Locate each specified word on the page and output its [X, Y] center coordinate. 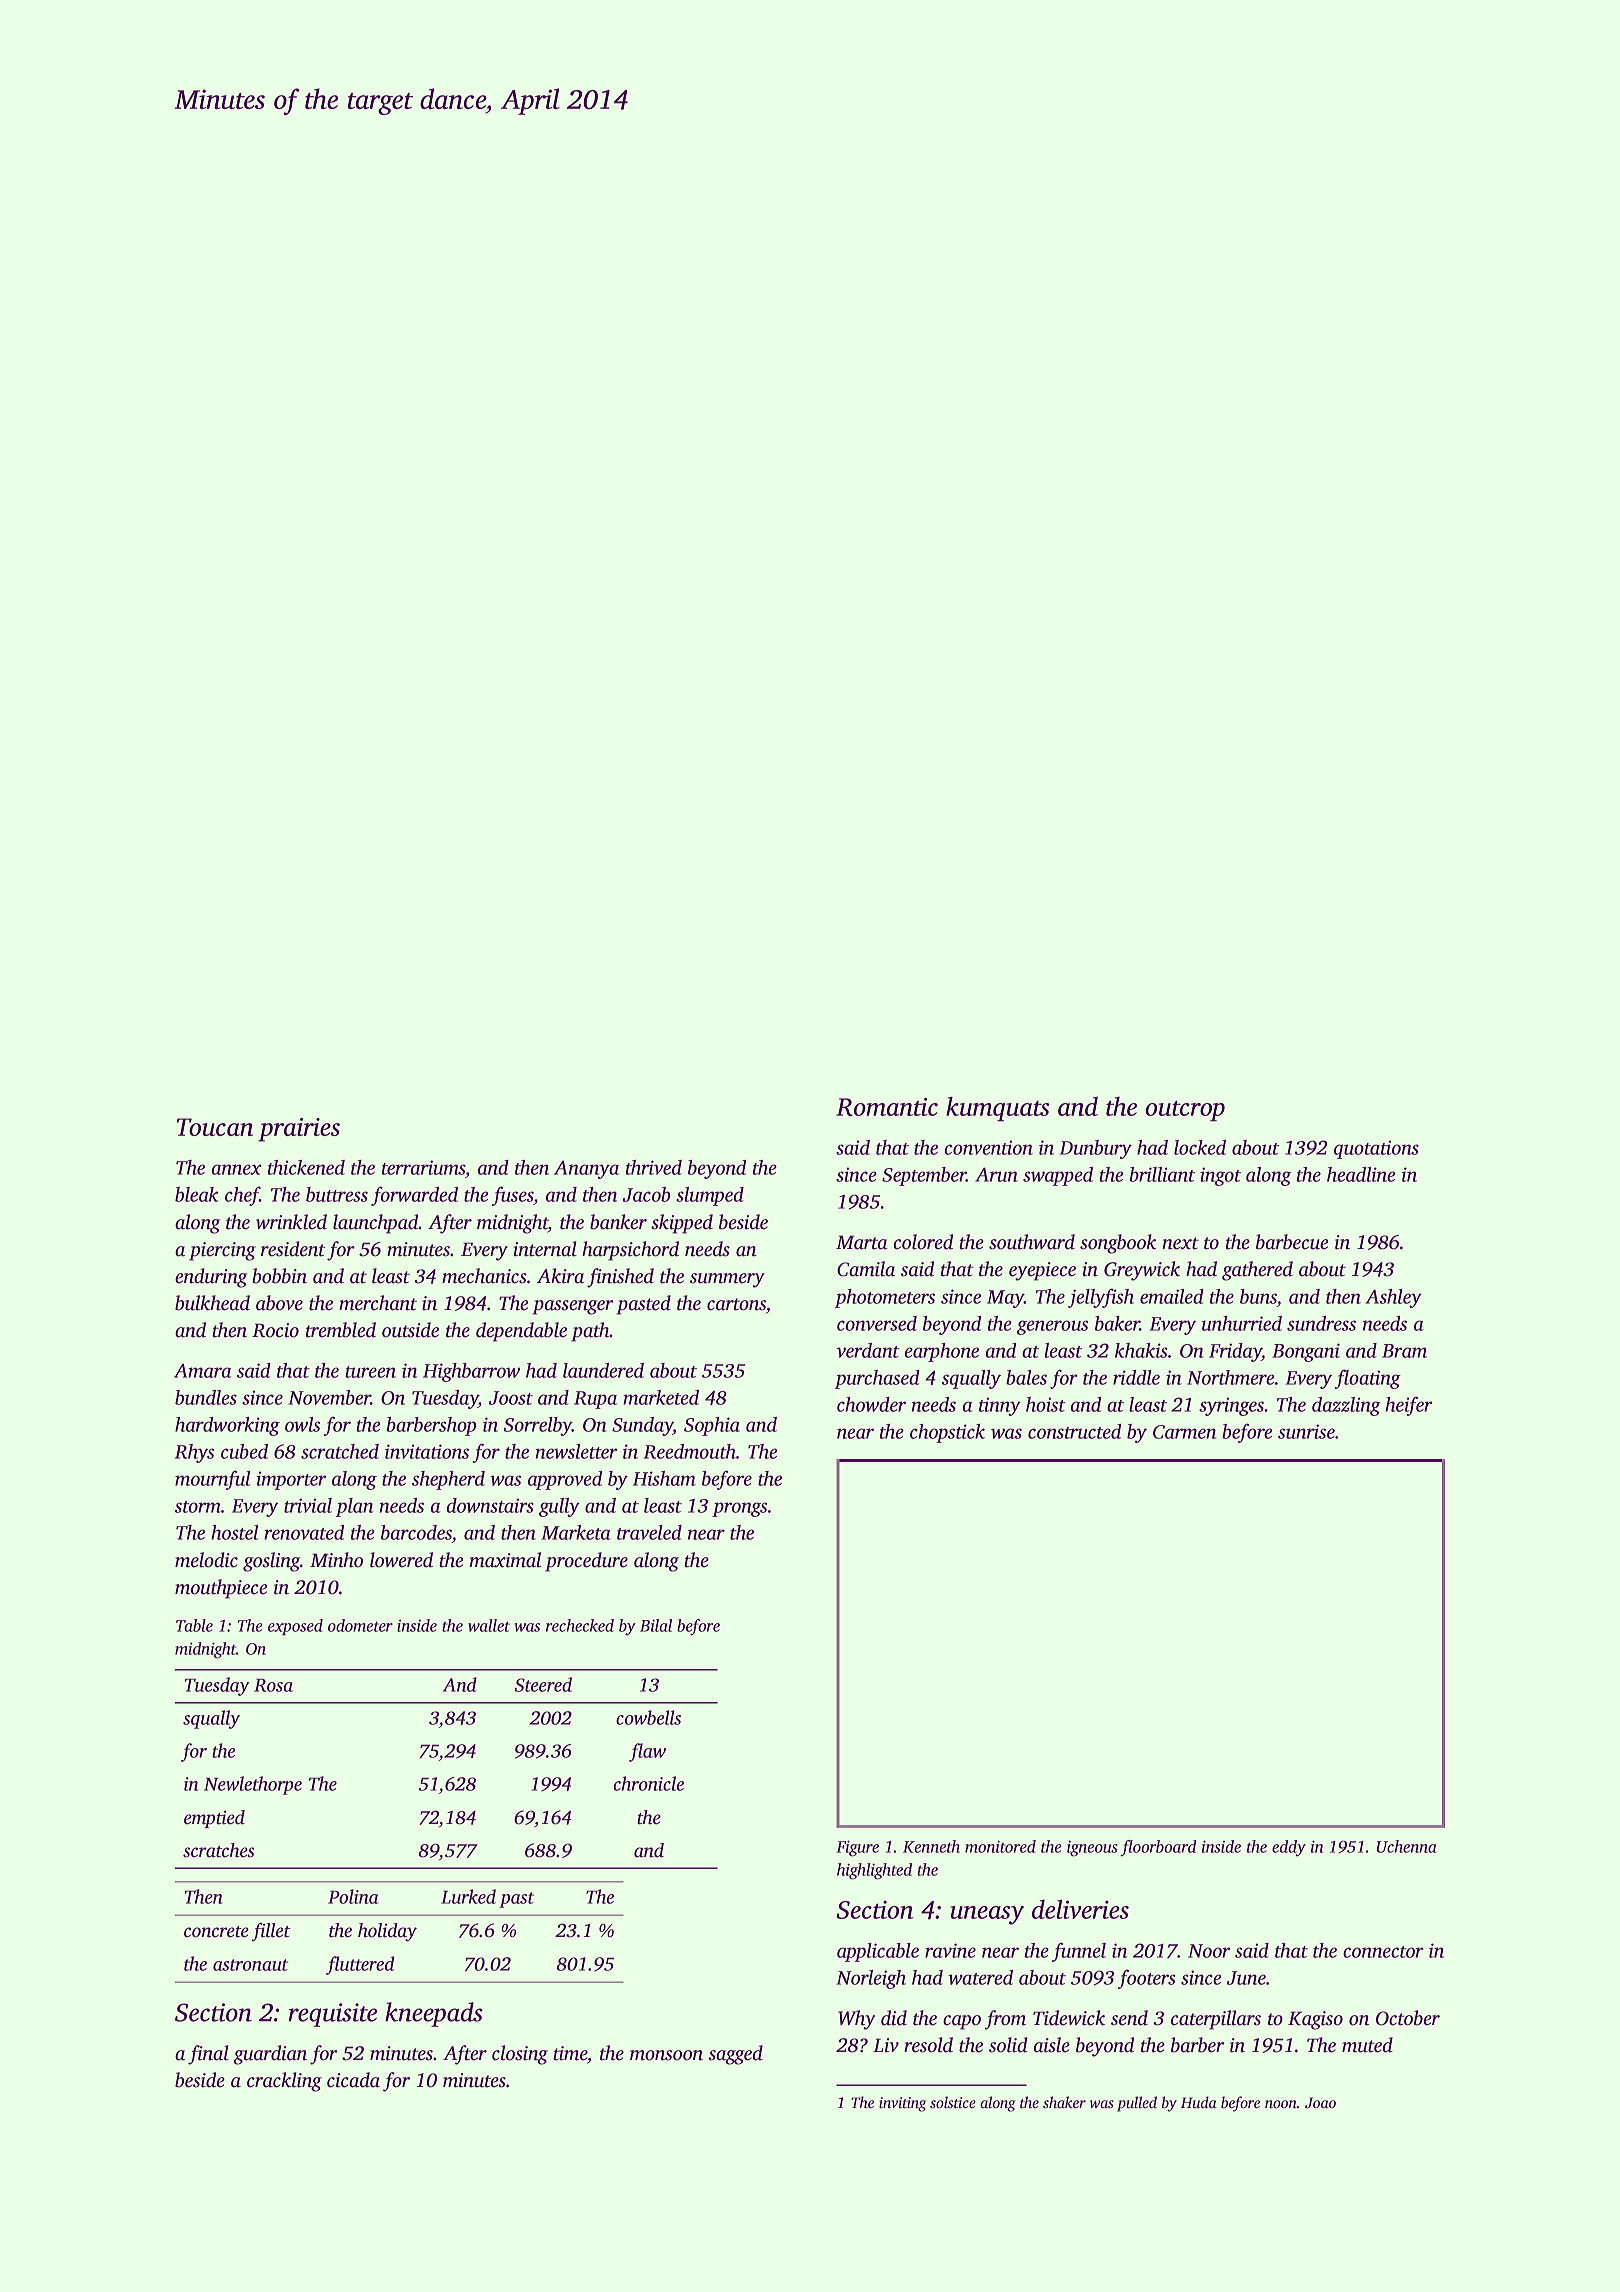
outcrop [1185, 1111]
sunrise [1306, 1431]
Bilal [656, 1625]
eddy [1289, 1848]
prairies [299, 1130]
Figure [857, 1848]
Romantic [887, 1107]
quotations [1376, 1149]
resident [293, 1249]
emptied [214, 1819]
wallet [489, 1625]
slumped [710, 1196]
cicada [353, 2080]
